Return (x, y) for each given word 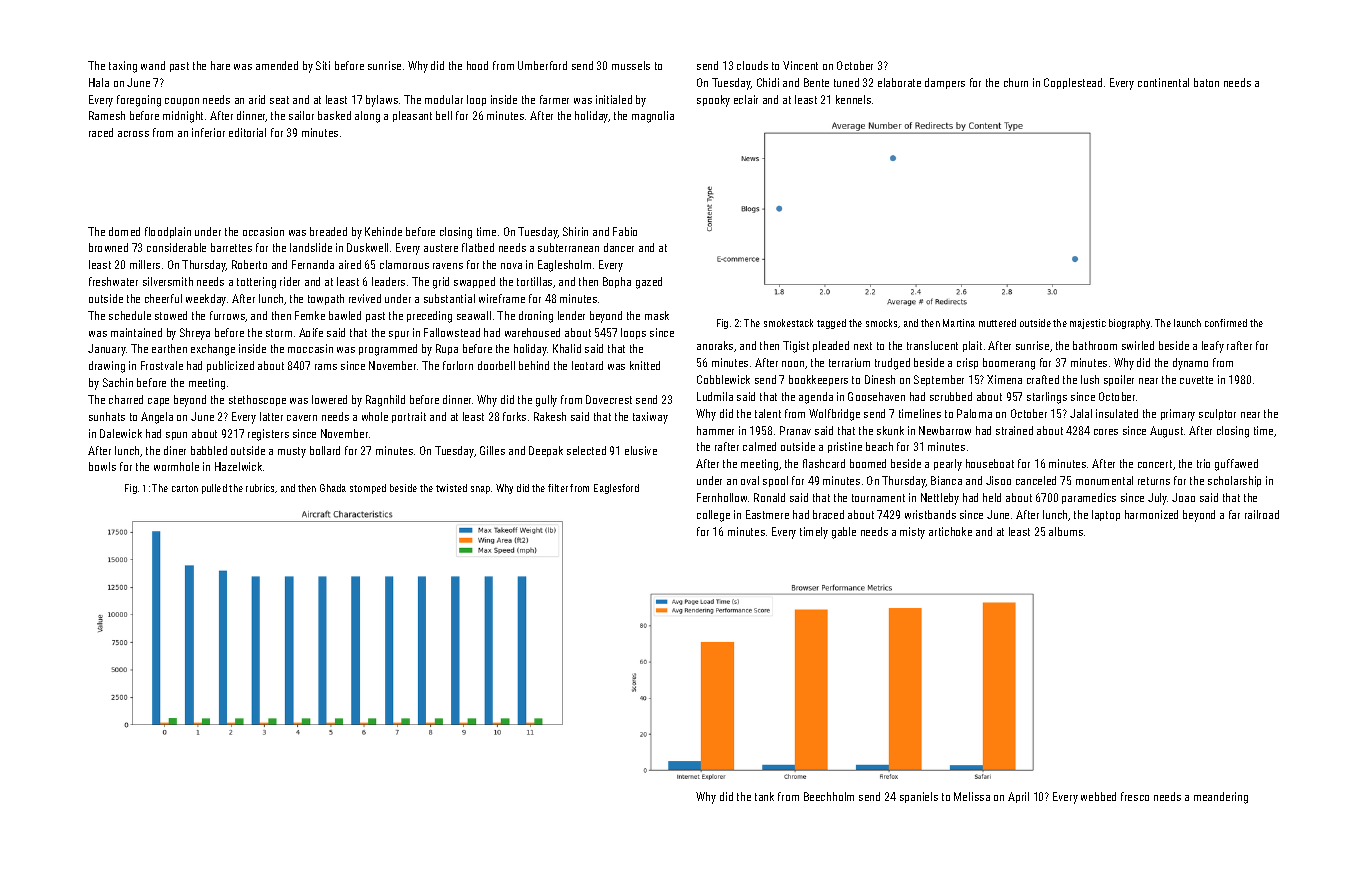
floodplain (168, 232)
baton (1206, 82)
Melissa (972, 796)
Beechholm (829, 796)
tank (764, 796)
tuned (846, 82)
